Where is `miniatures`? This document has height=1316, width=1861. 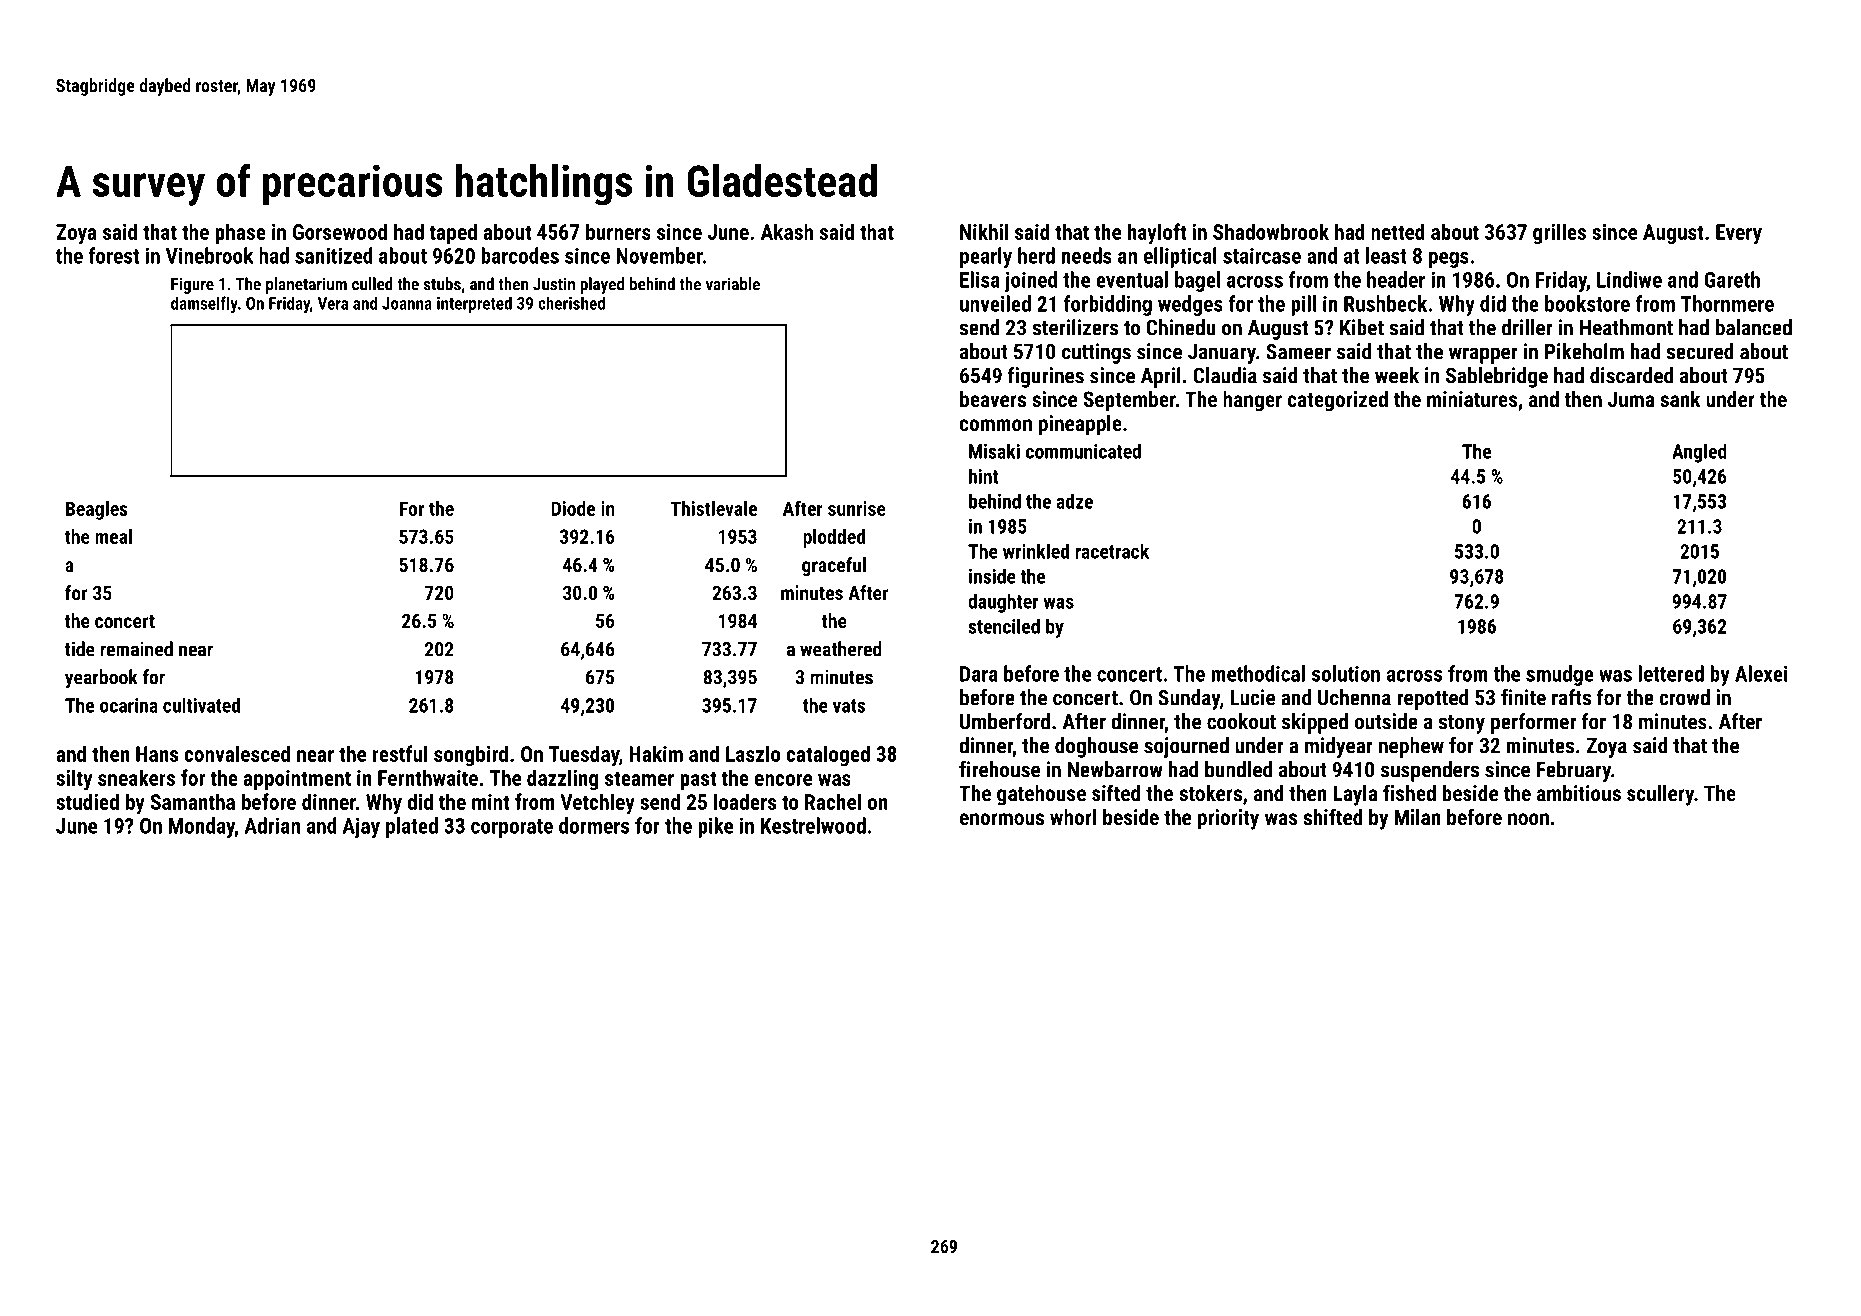
miniatures is located at coordinates (1472, 399).
